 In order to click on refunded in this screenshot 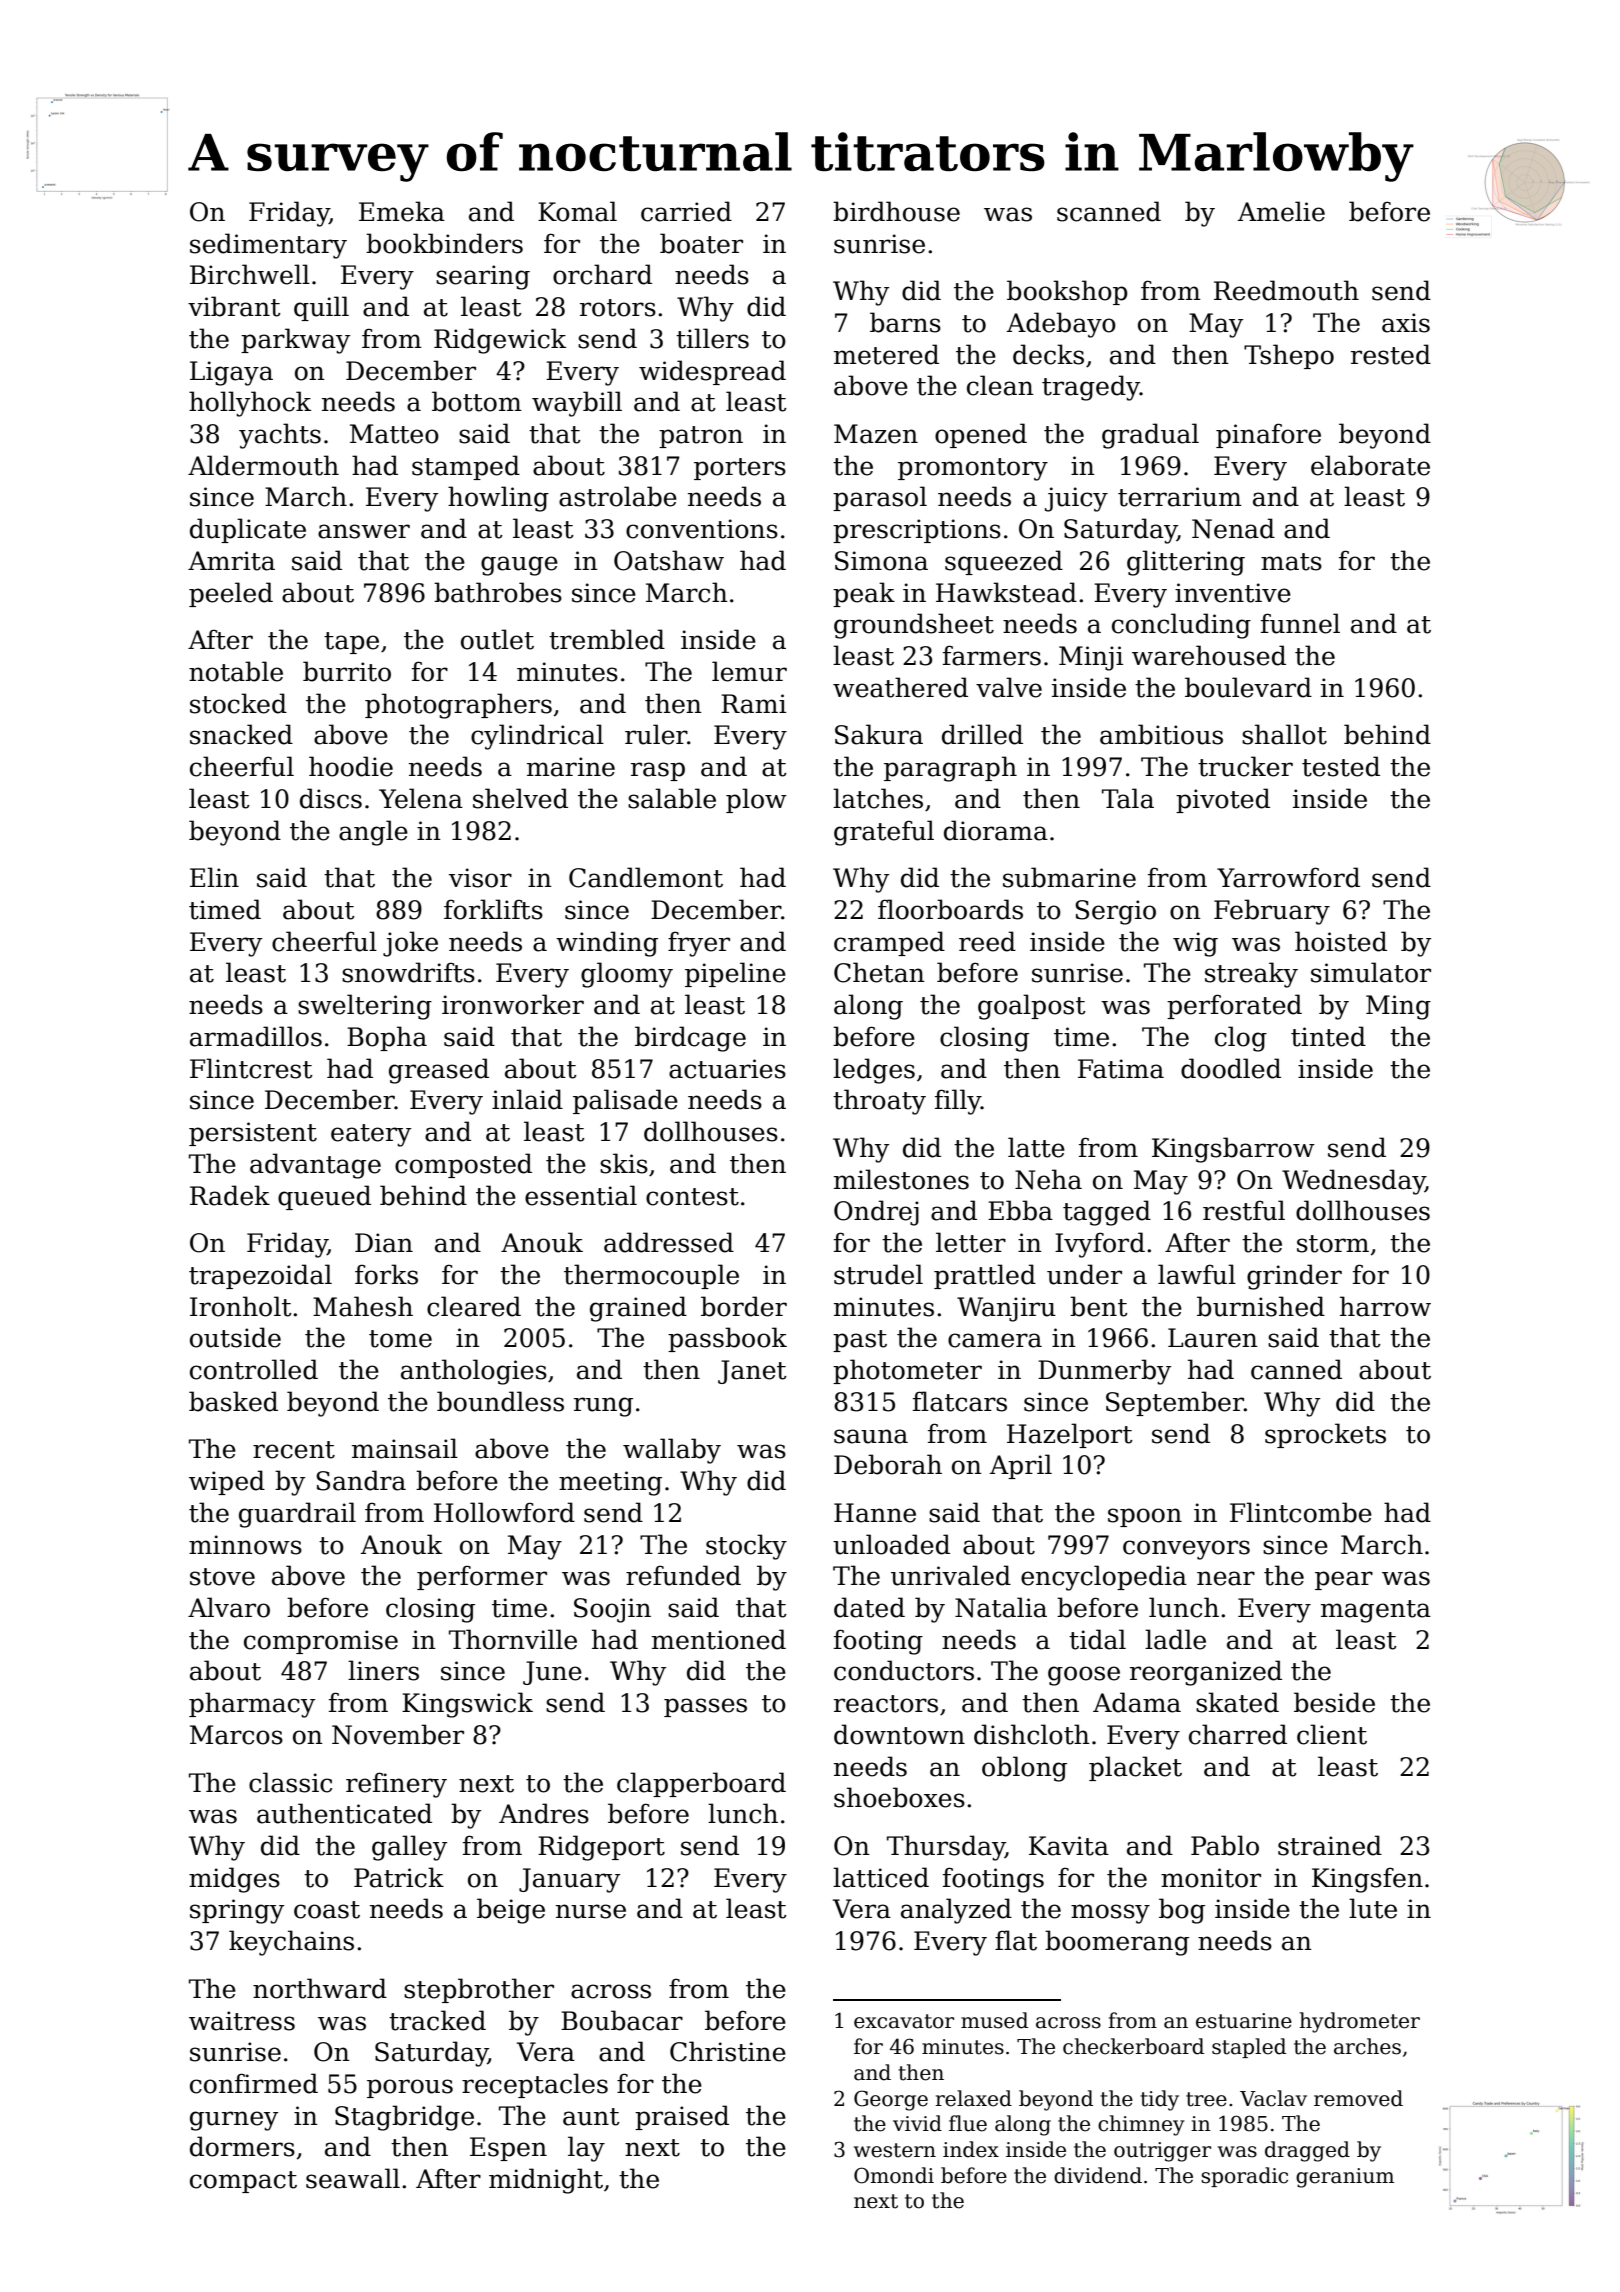, I will do `click(683, 1575)`.
